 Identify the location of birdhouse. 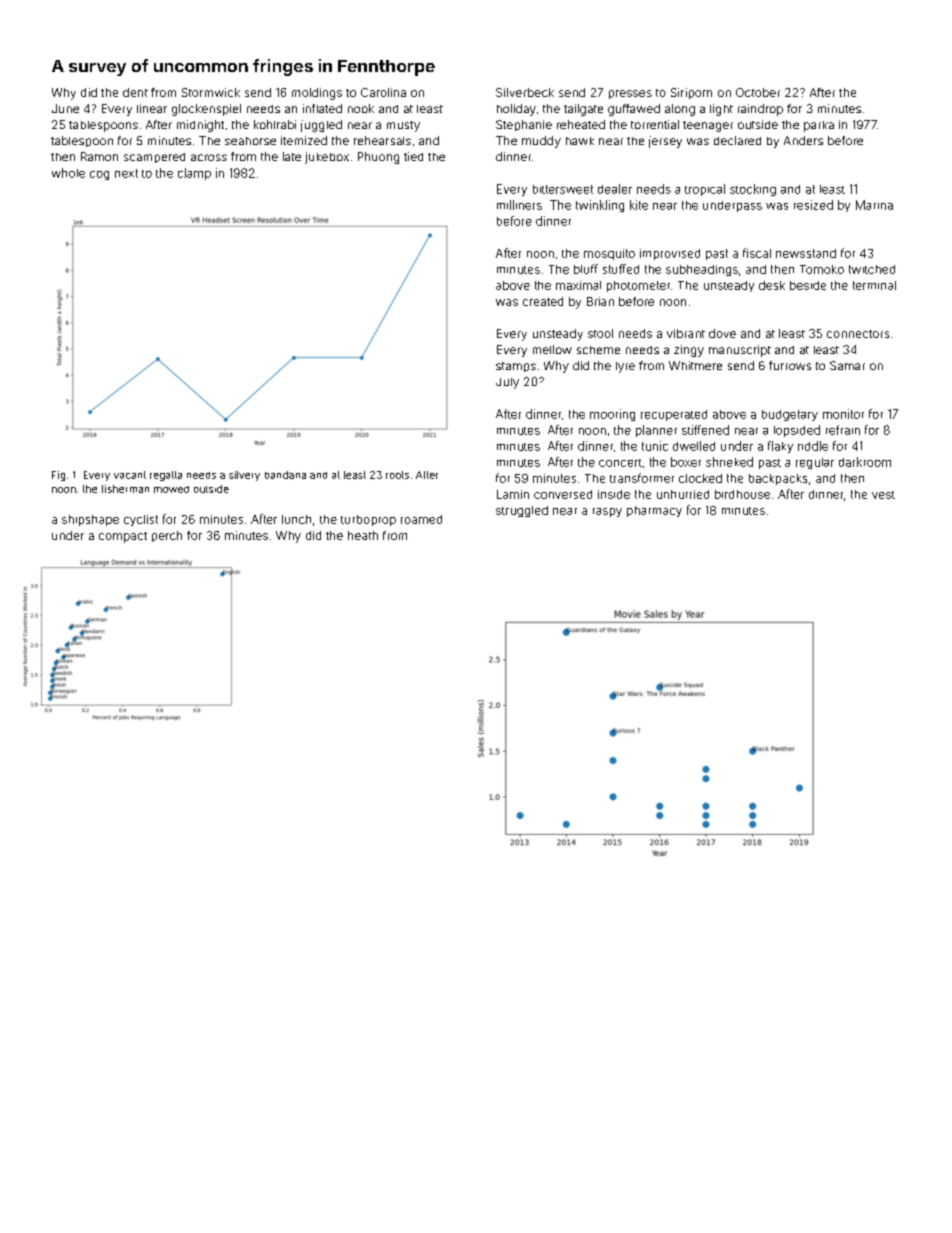
(742, 494).
